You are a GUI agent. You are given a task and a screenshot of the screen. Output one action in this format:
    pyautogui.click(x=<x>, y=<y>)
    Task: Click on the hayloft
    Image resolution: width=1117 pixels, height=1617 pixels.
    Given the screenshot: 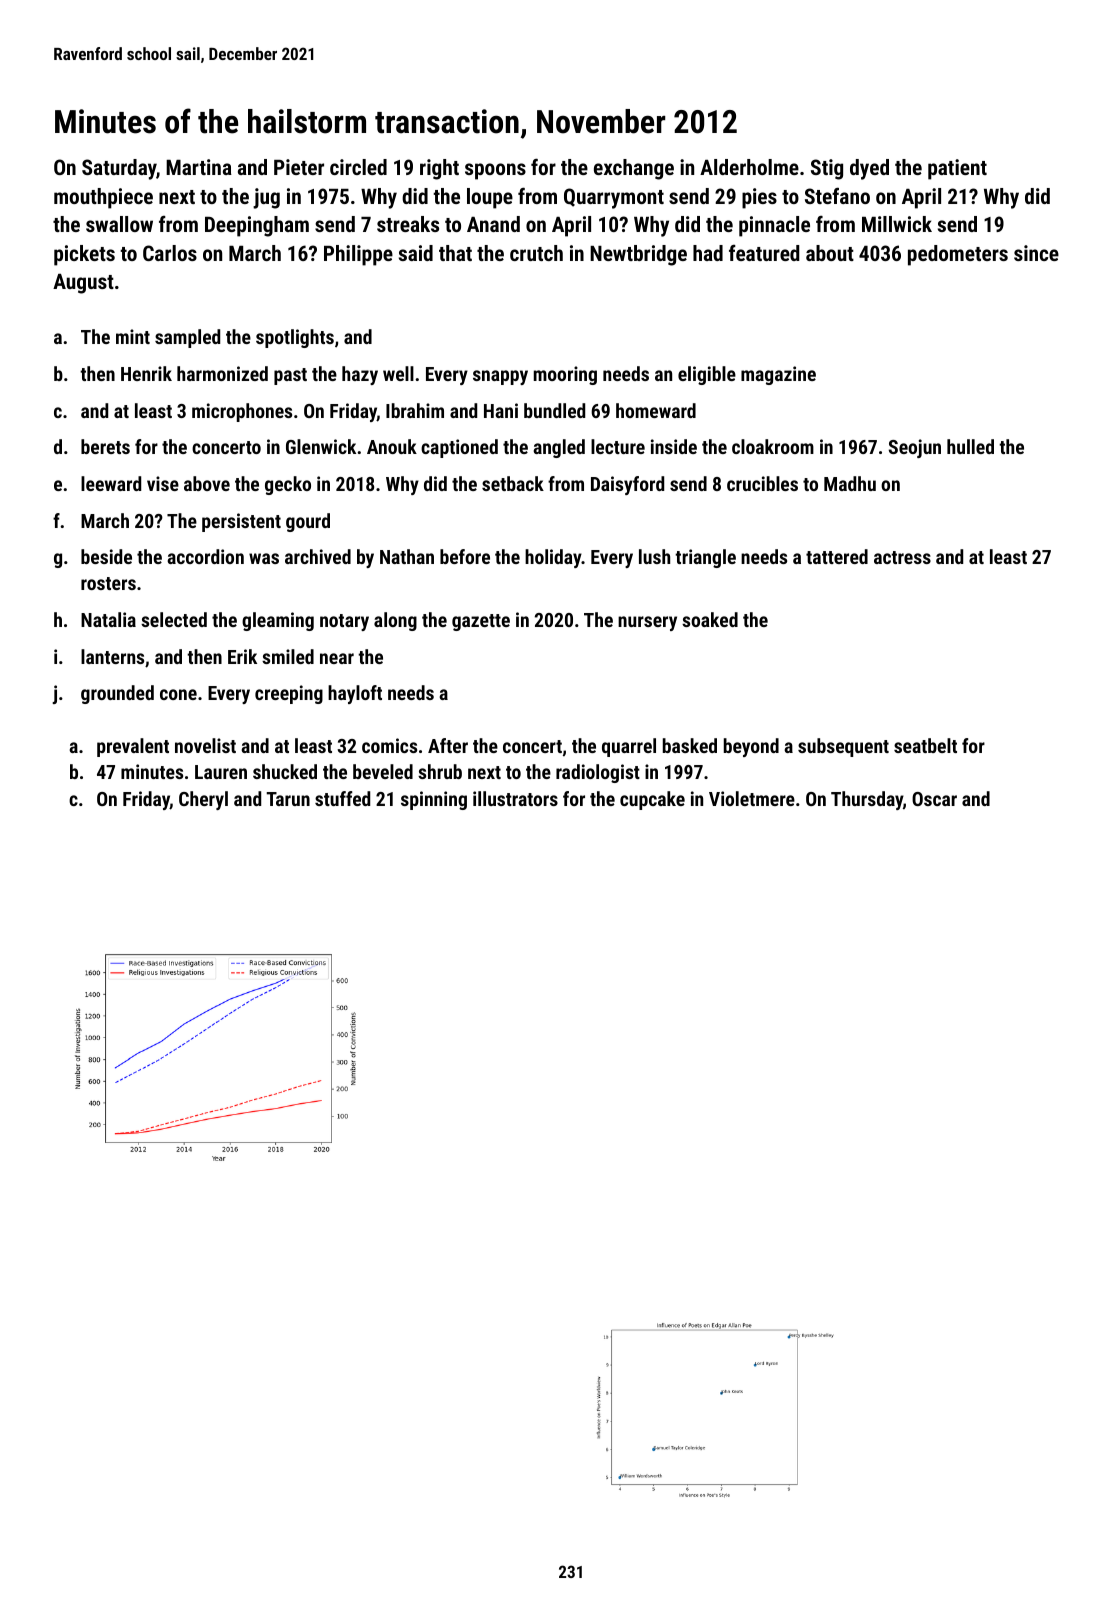 What is the action you would take?
    pyautogui.click(x=355, y=694)
